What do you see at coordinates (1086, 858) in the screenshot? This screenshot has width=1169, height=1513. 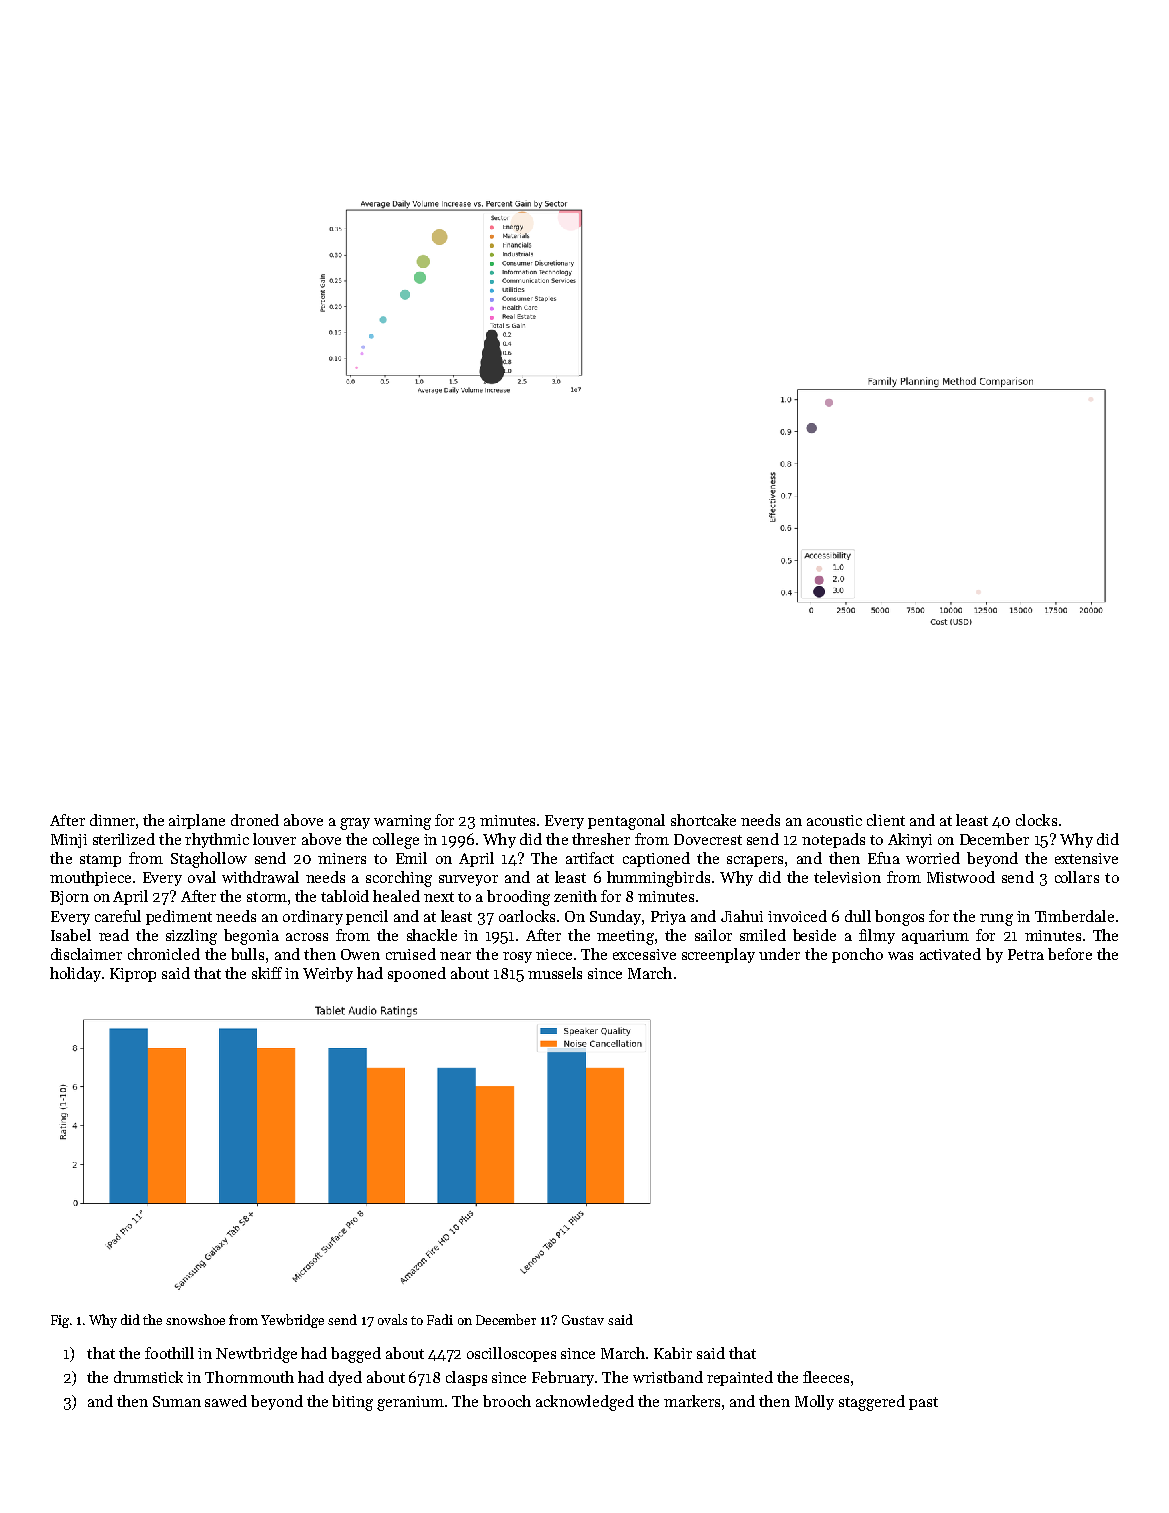 I see `extensive` at bounding box center [1086, 858].
